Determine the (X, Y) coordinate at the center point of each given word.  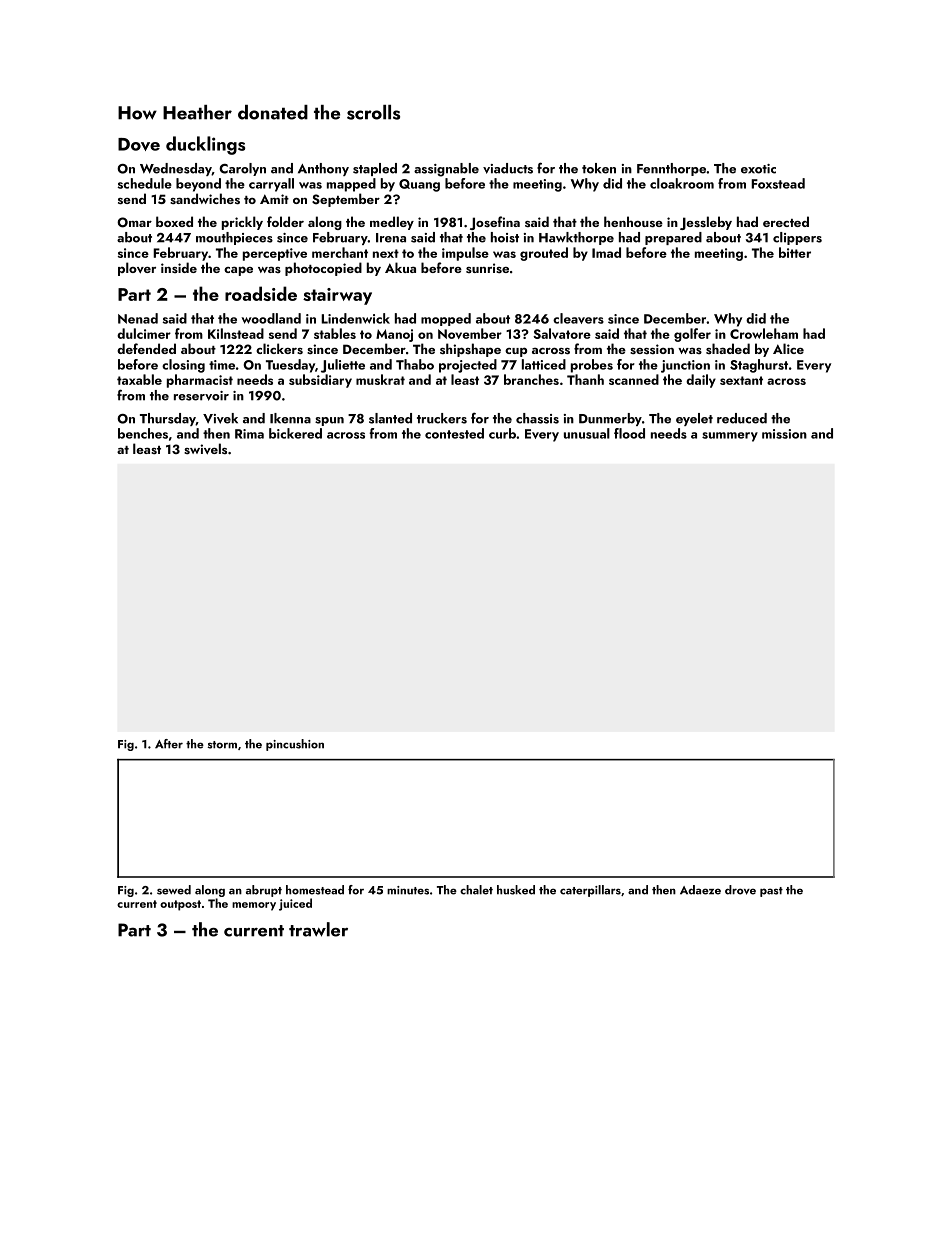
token (599, 168)
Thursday (168, 419)
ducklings (205, 145)
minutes (408, 890)
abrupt (264, 891)
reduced (742, 418)
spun (329, 421)
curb (502, 433)
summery (730, 437)
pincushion (295, 745)
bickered (295, 433)
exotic (758, 169)
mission (784, 434)
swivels (205, 448)
